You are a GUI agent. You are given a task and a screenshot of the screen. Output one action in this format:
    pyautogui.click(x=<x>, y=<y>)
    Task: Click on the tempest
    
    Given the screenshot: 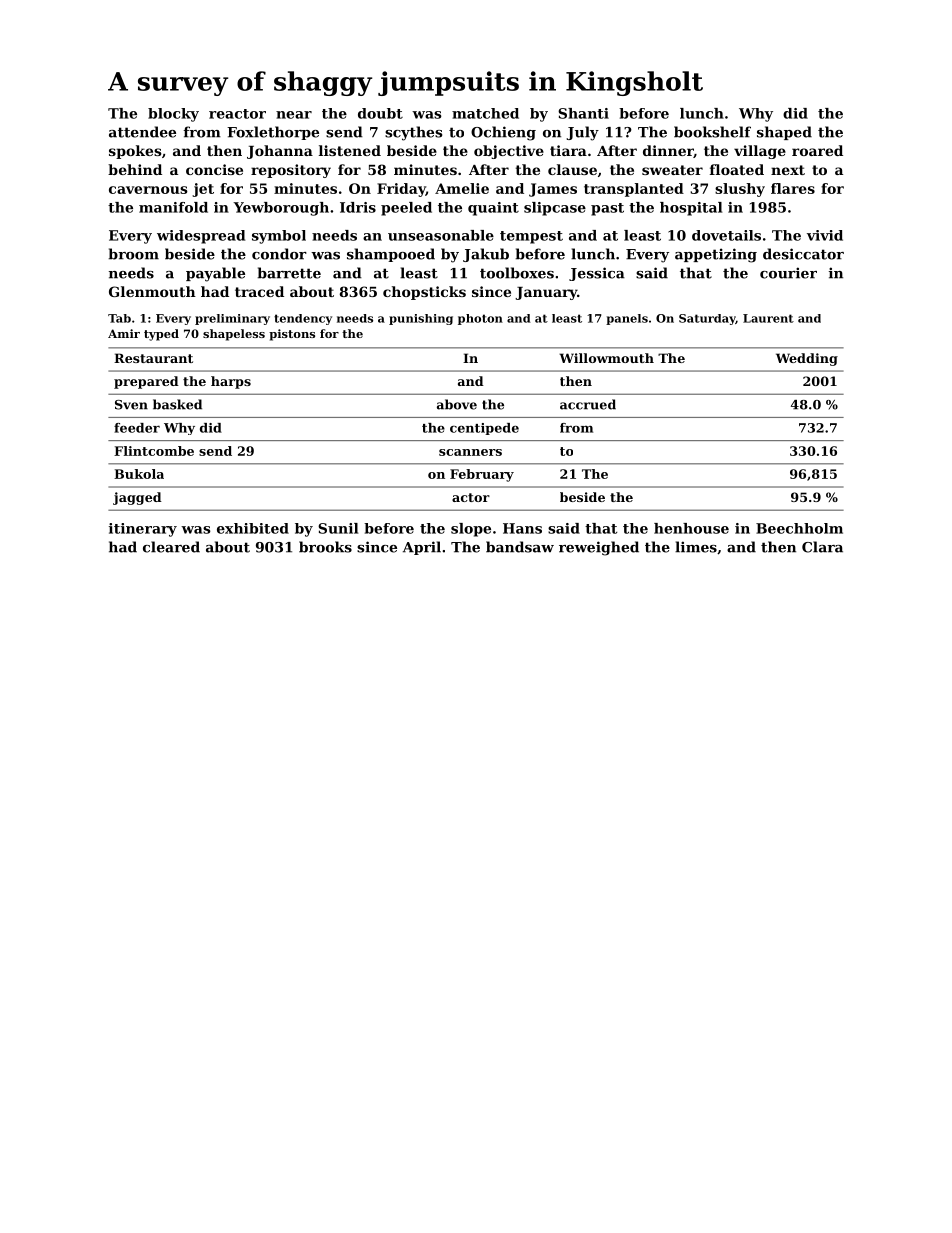 What is the action you would take?
    pyautogui.click(x=531, y=237)
